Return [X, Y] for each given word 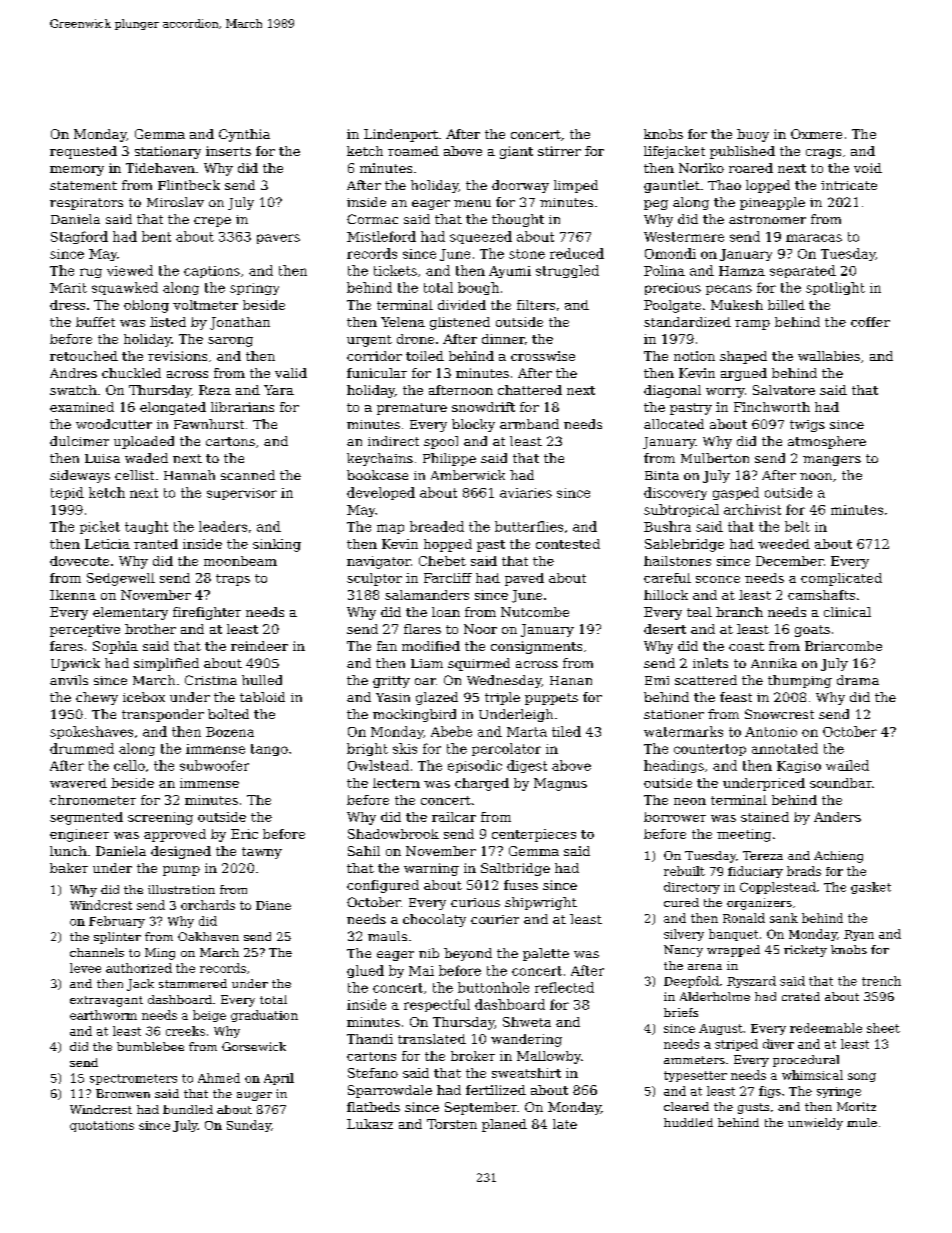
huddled [688, 1122]
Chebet [442, 561]
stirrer [559, 151]
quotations [102, 1126]
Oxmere [816, 134]
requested [83, 152]
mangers [832, 461]
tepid [67, 493]
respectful [437, 1005]
